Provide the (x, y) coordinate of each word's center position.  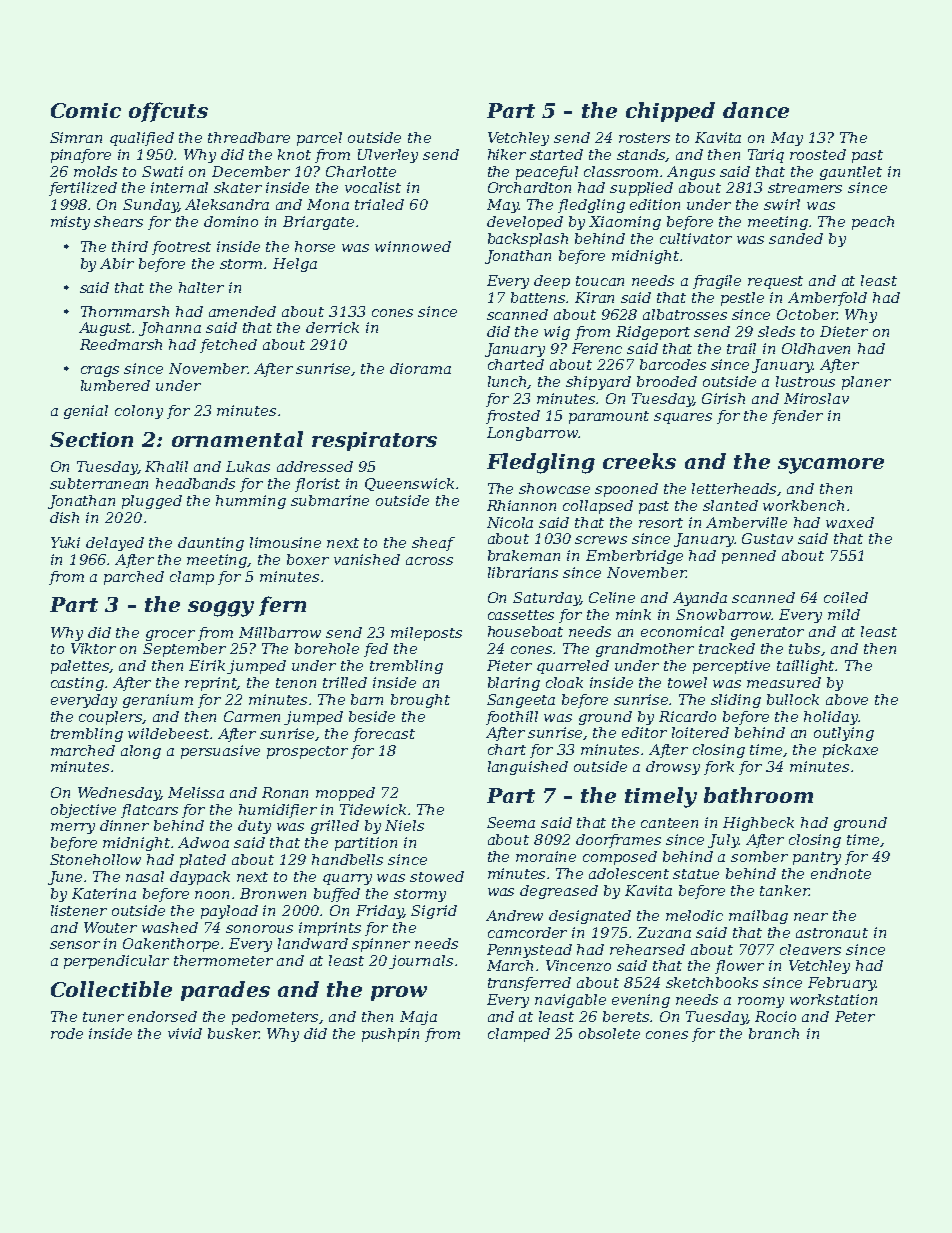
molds (95, 171)
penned (749, 557)
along (141, 752)
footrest (181, 248)
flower (739, 967)
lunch (508, 382)
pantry (817, 858)
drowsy (673, 768)
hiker (507, 154)
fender (797, 417)
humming (251, 502)
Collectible (111, 989)
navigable (570, 1001)
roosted (818, 154)
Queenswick (409, 484)
